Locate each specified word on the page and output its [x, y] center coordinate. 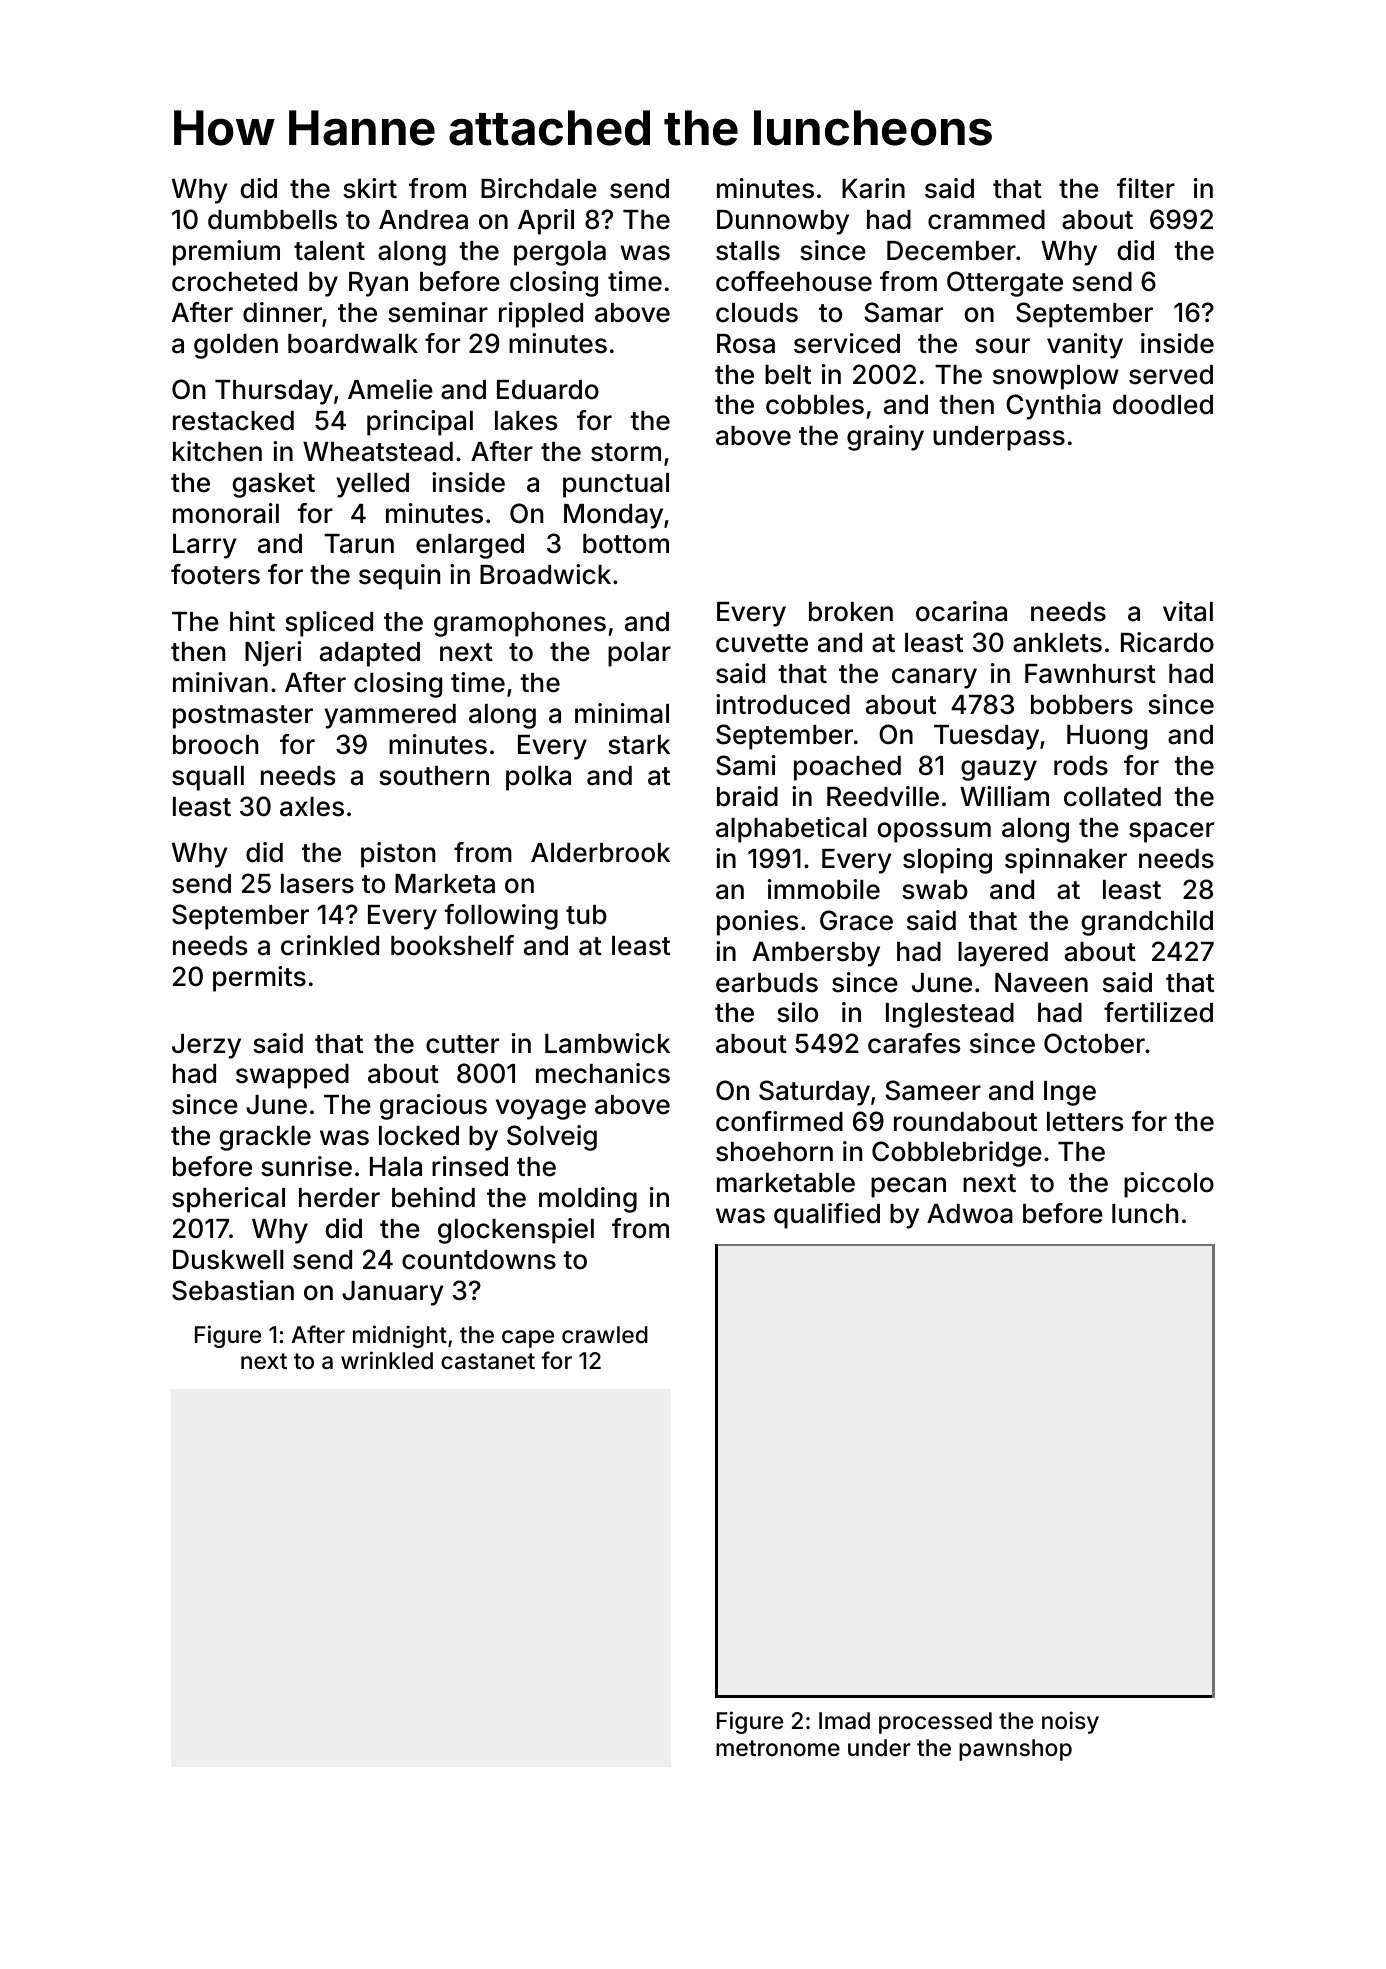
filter [1146, 188]
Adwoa [970, 1214]
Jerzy [206, 1046]
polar [639, 654]
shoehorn [774, 1152]
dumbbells [272, 220]
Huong [1107, 737]
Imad [844, 1721]
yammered [390, 716]
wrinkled [387, 1360]
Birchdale [539, 188]
